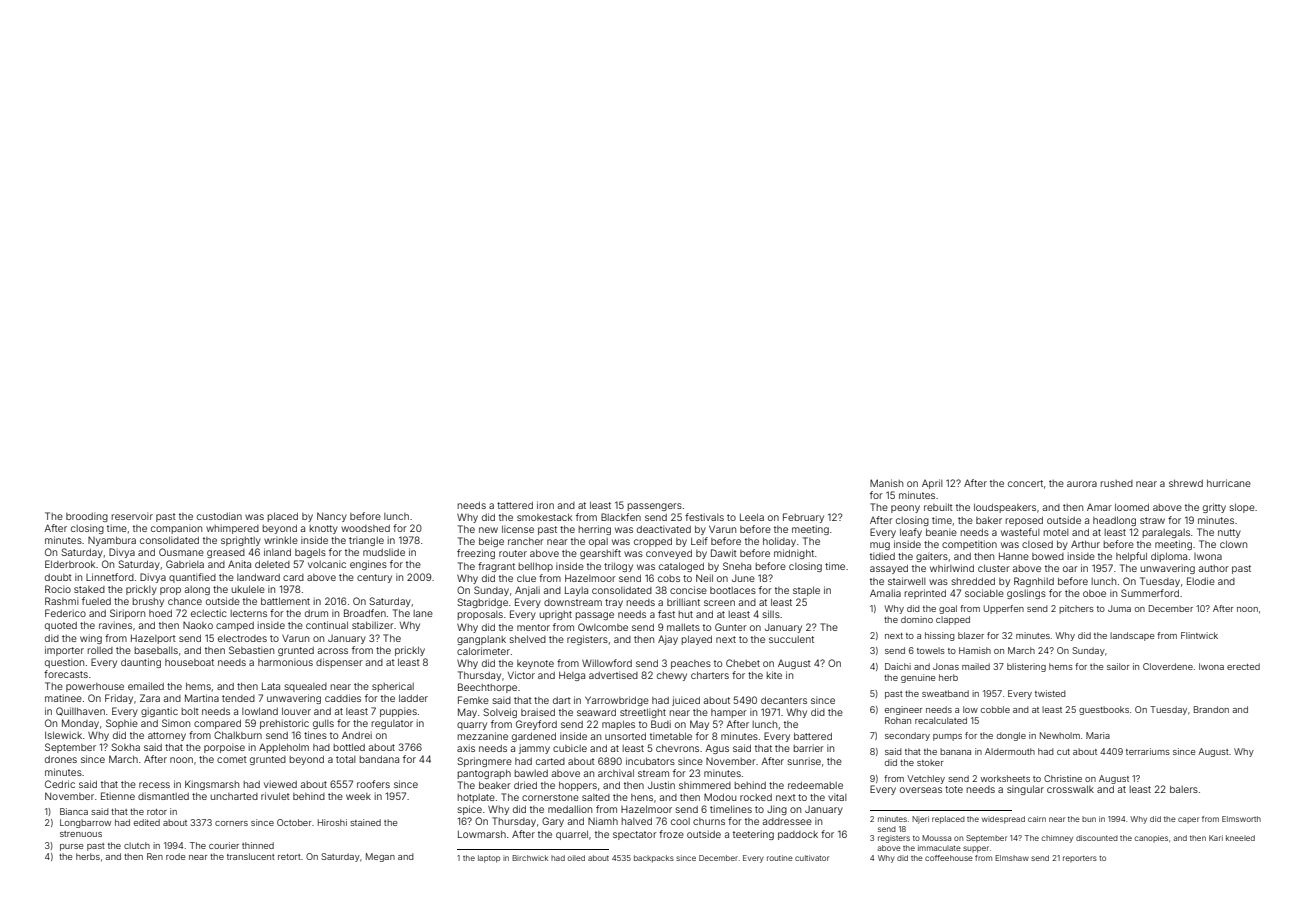 The image size is (1308, 924). What do you see at coordinates (1148, 751) in the page?
I see `terrariums` at bounding box center [1148, 751].
